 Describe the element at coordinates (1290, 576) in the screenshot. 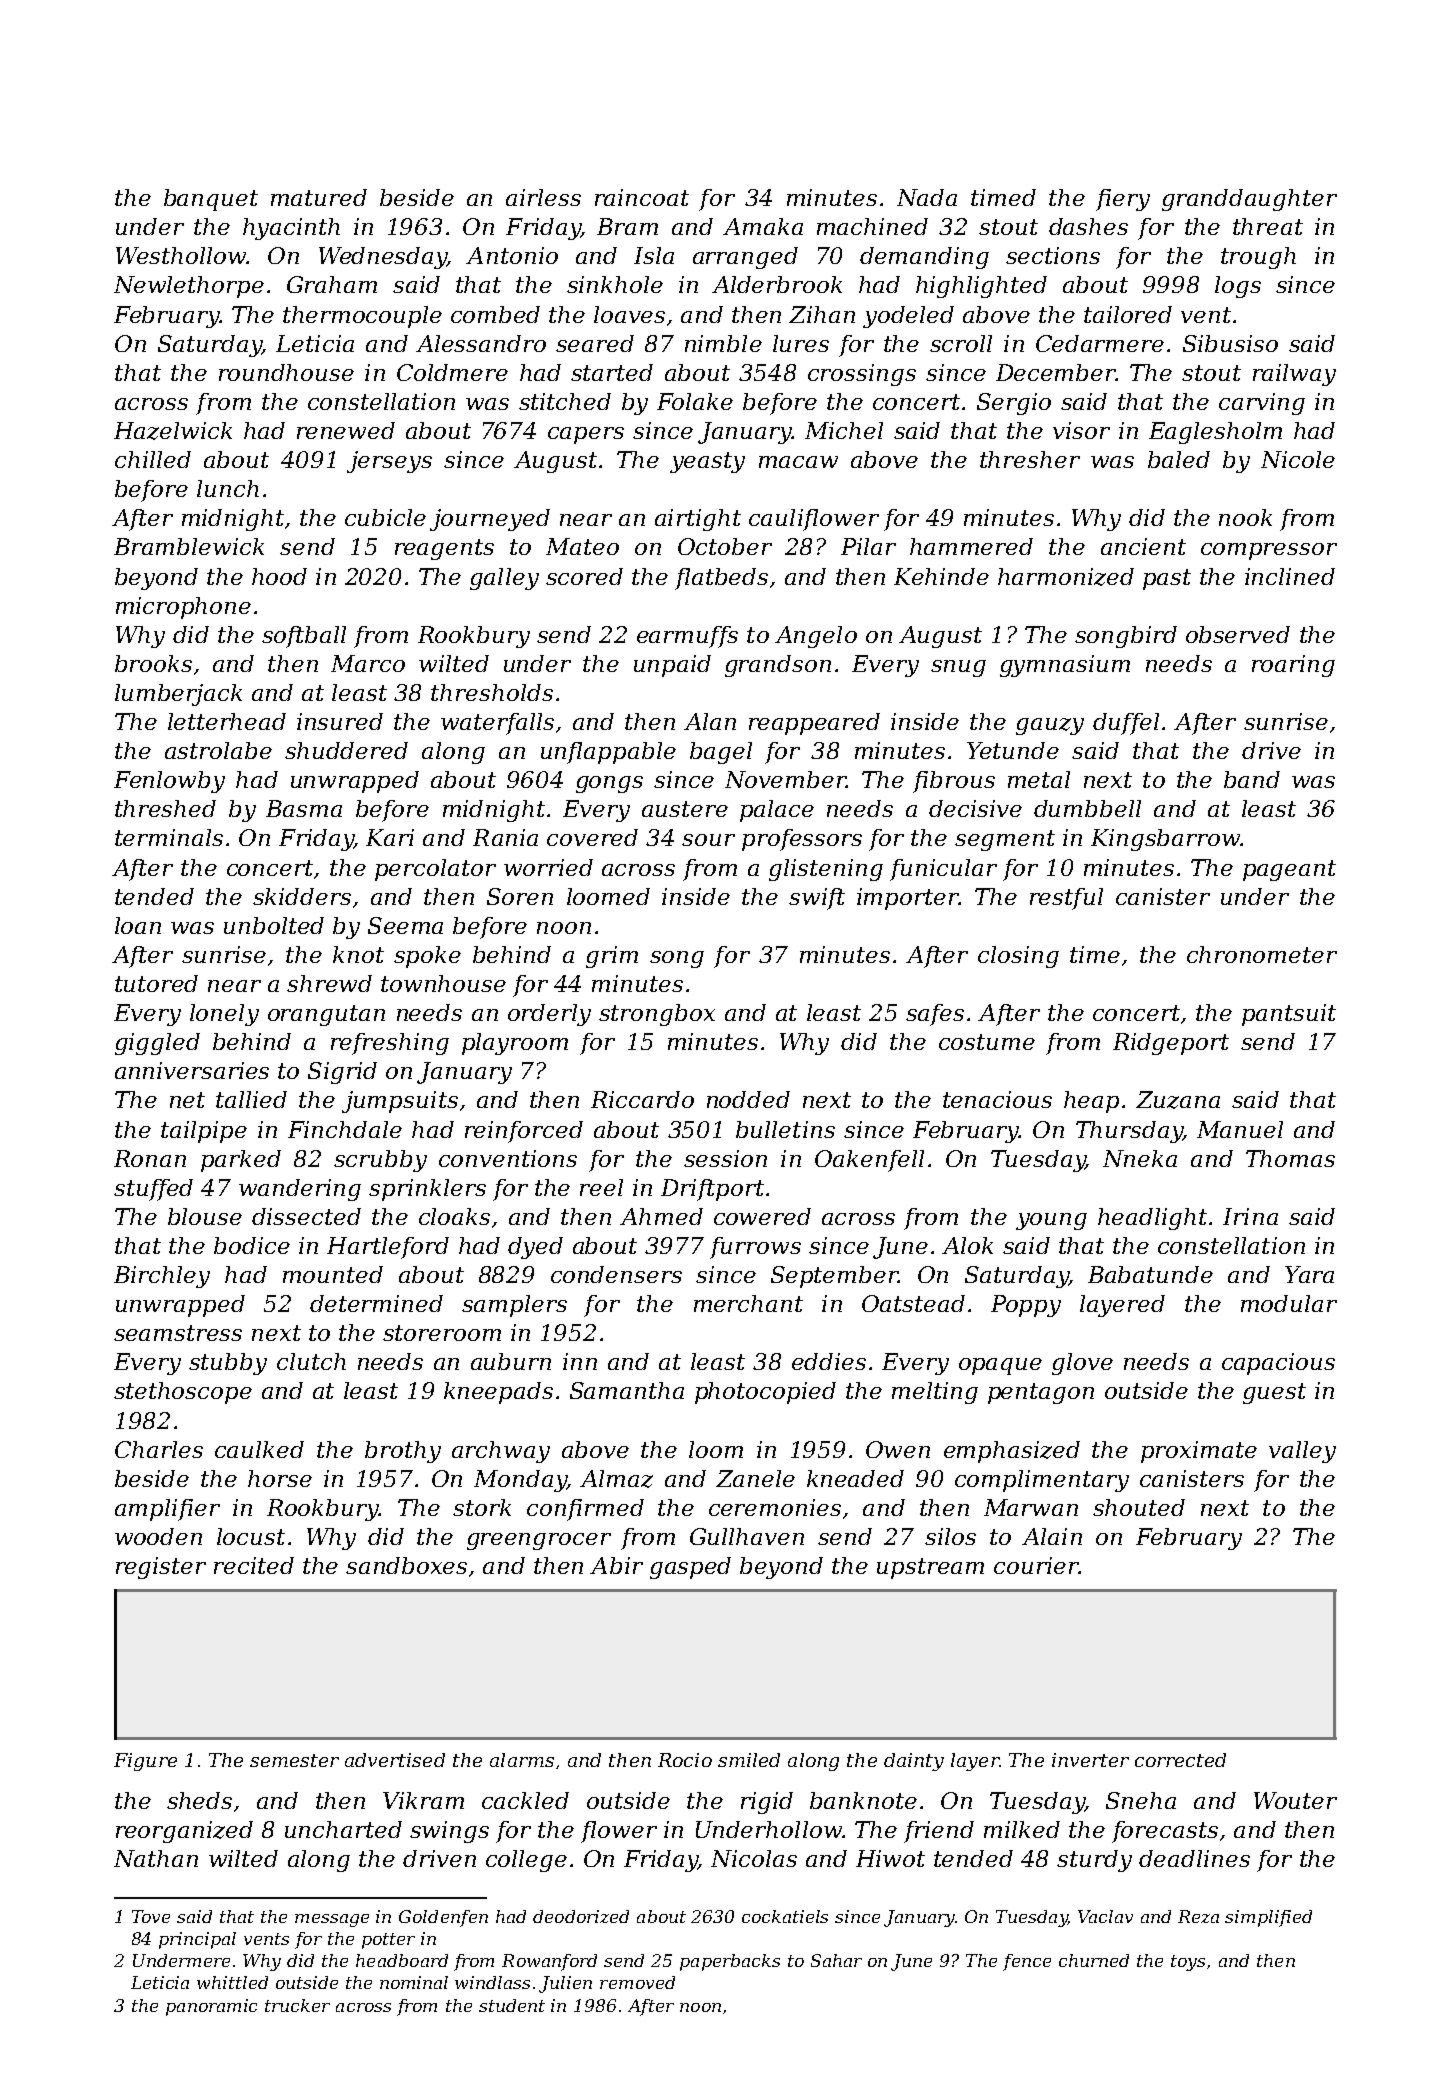

I see `inclined` at that location.
